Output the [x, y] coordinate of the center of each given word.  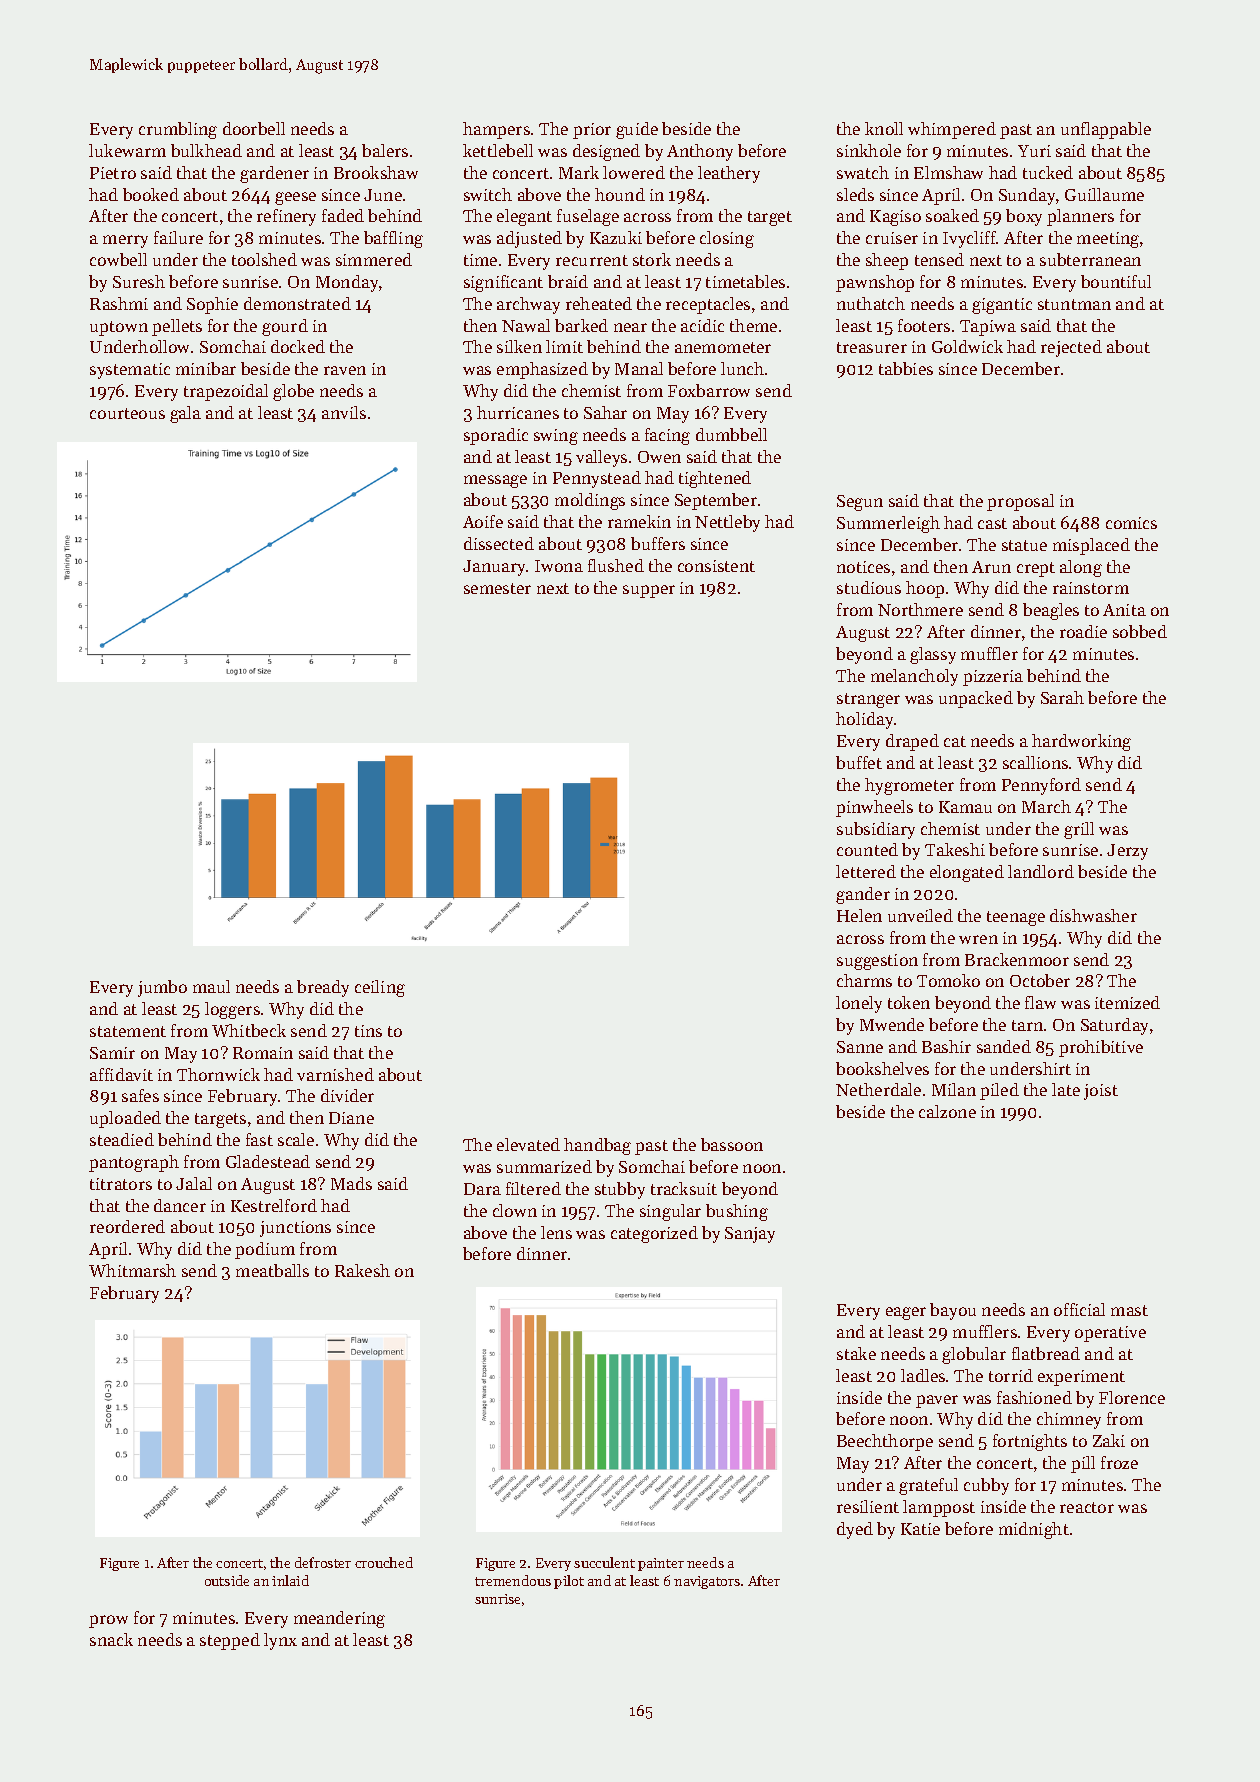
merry [125, 241]
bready [323, 988]
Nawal [526, 325]
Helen [859, 915]
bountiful [1116, 281]
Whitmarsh [132, 1270]
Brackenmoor [1017, 959]
